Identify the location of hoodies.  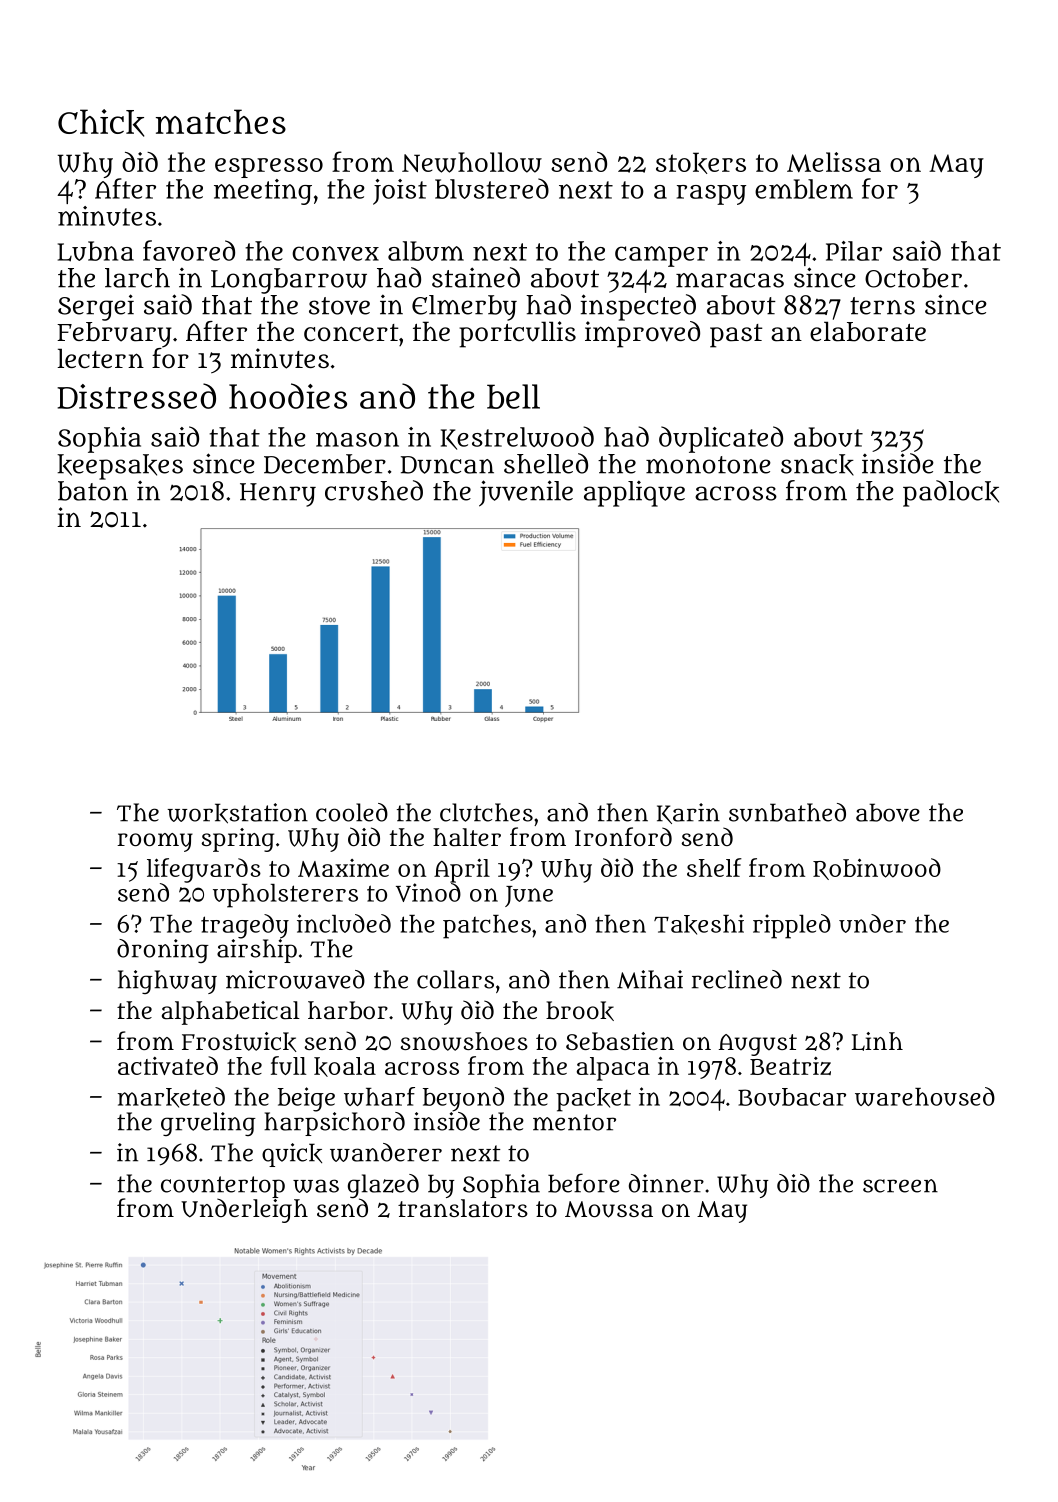
(288, 396).
